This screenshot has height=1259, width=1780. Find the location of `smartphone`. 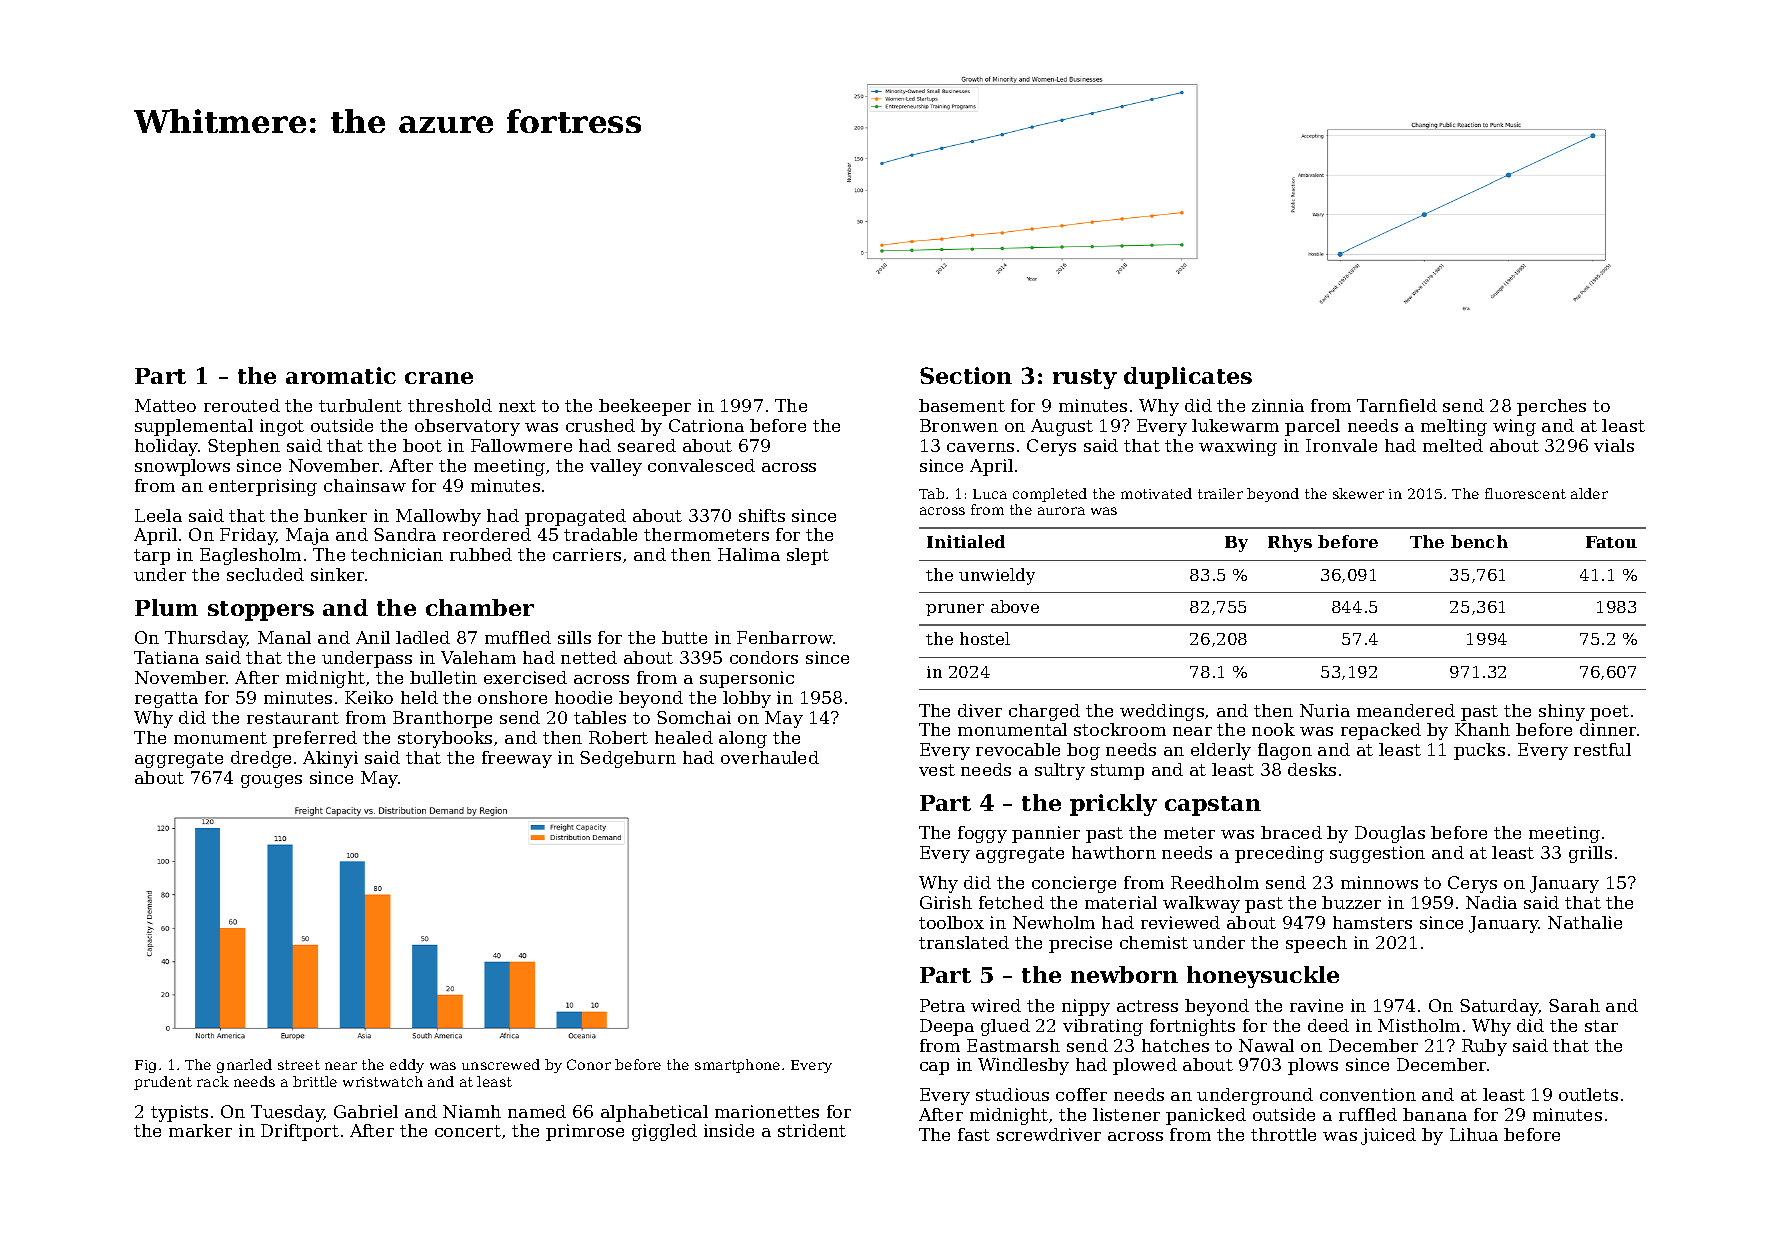

smartphone is located at coordinates (737, 1066).
